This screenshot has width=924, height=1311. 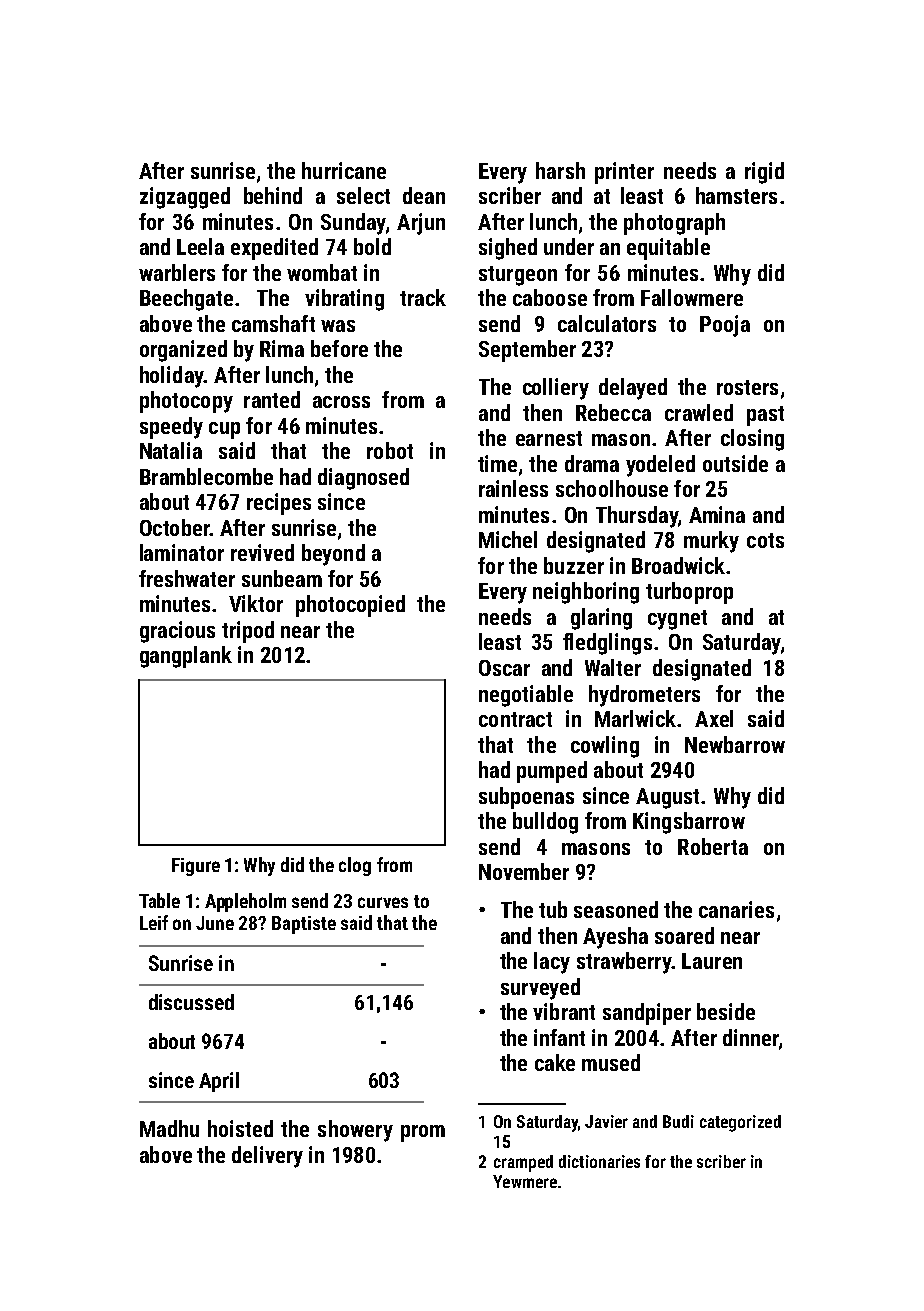 I want to click on gangplank, so click(x=186, y=657).
